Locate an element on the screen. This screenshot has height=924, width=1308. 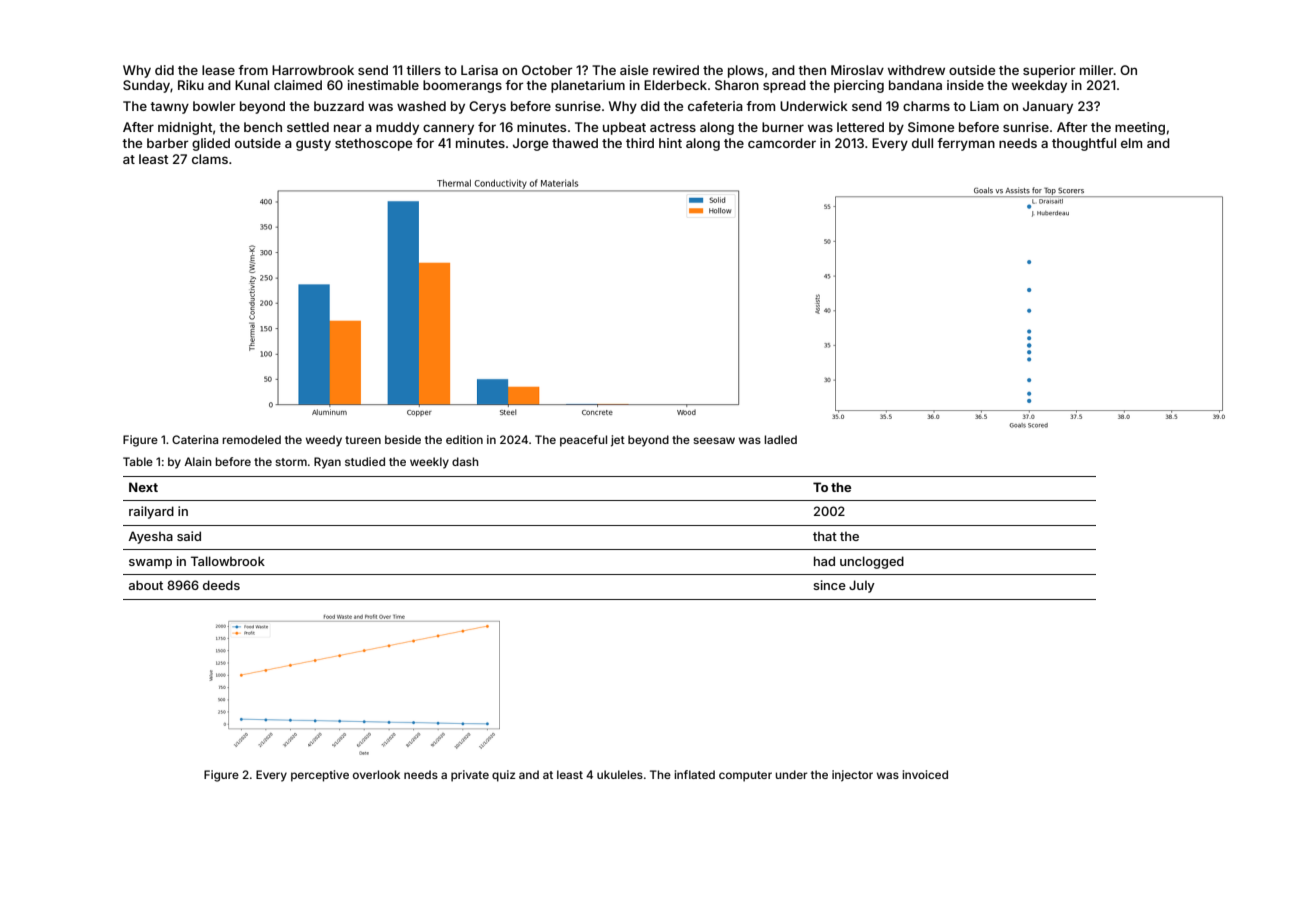
ukuleles is located at coordinates (620, 774).
